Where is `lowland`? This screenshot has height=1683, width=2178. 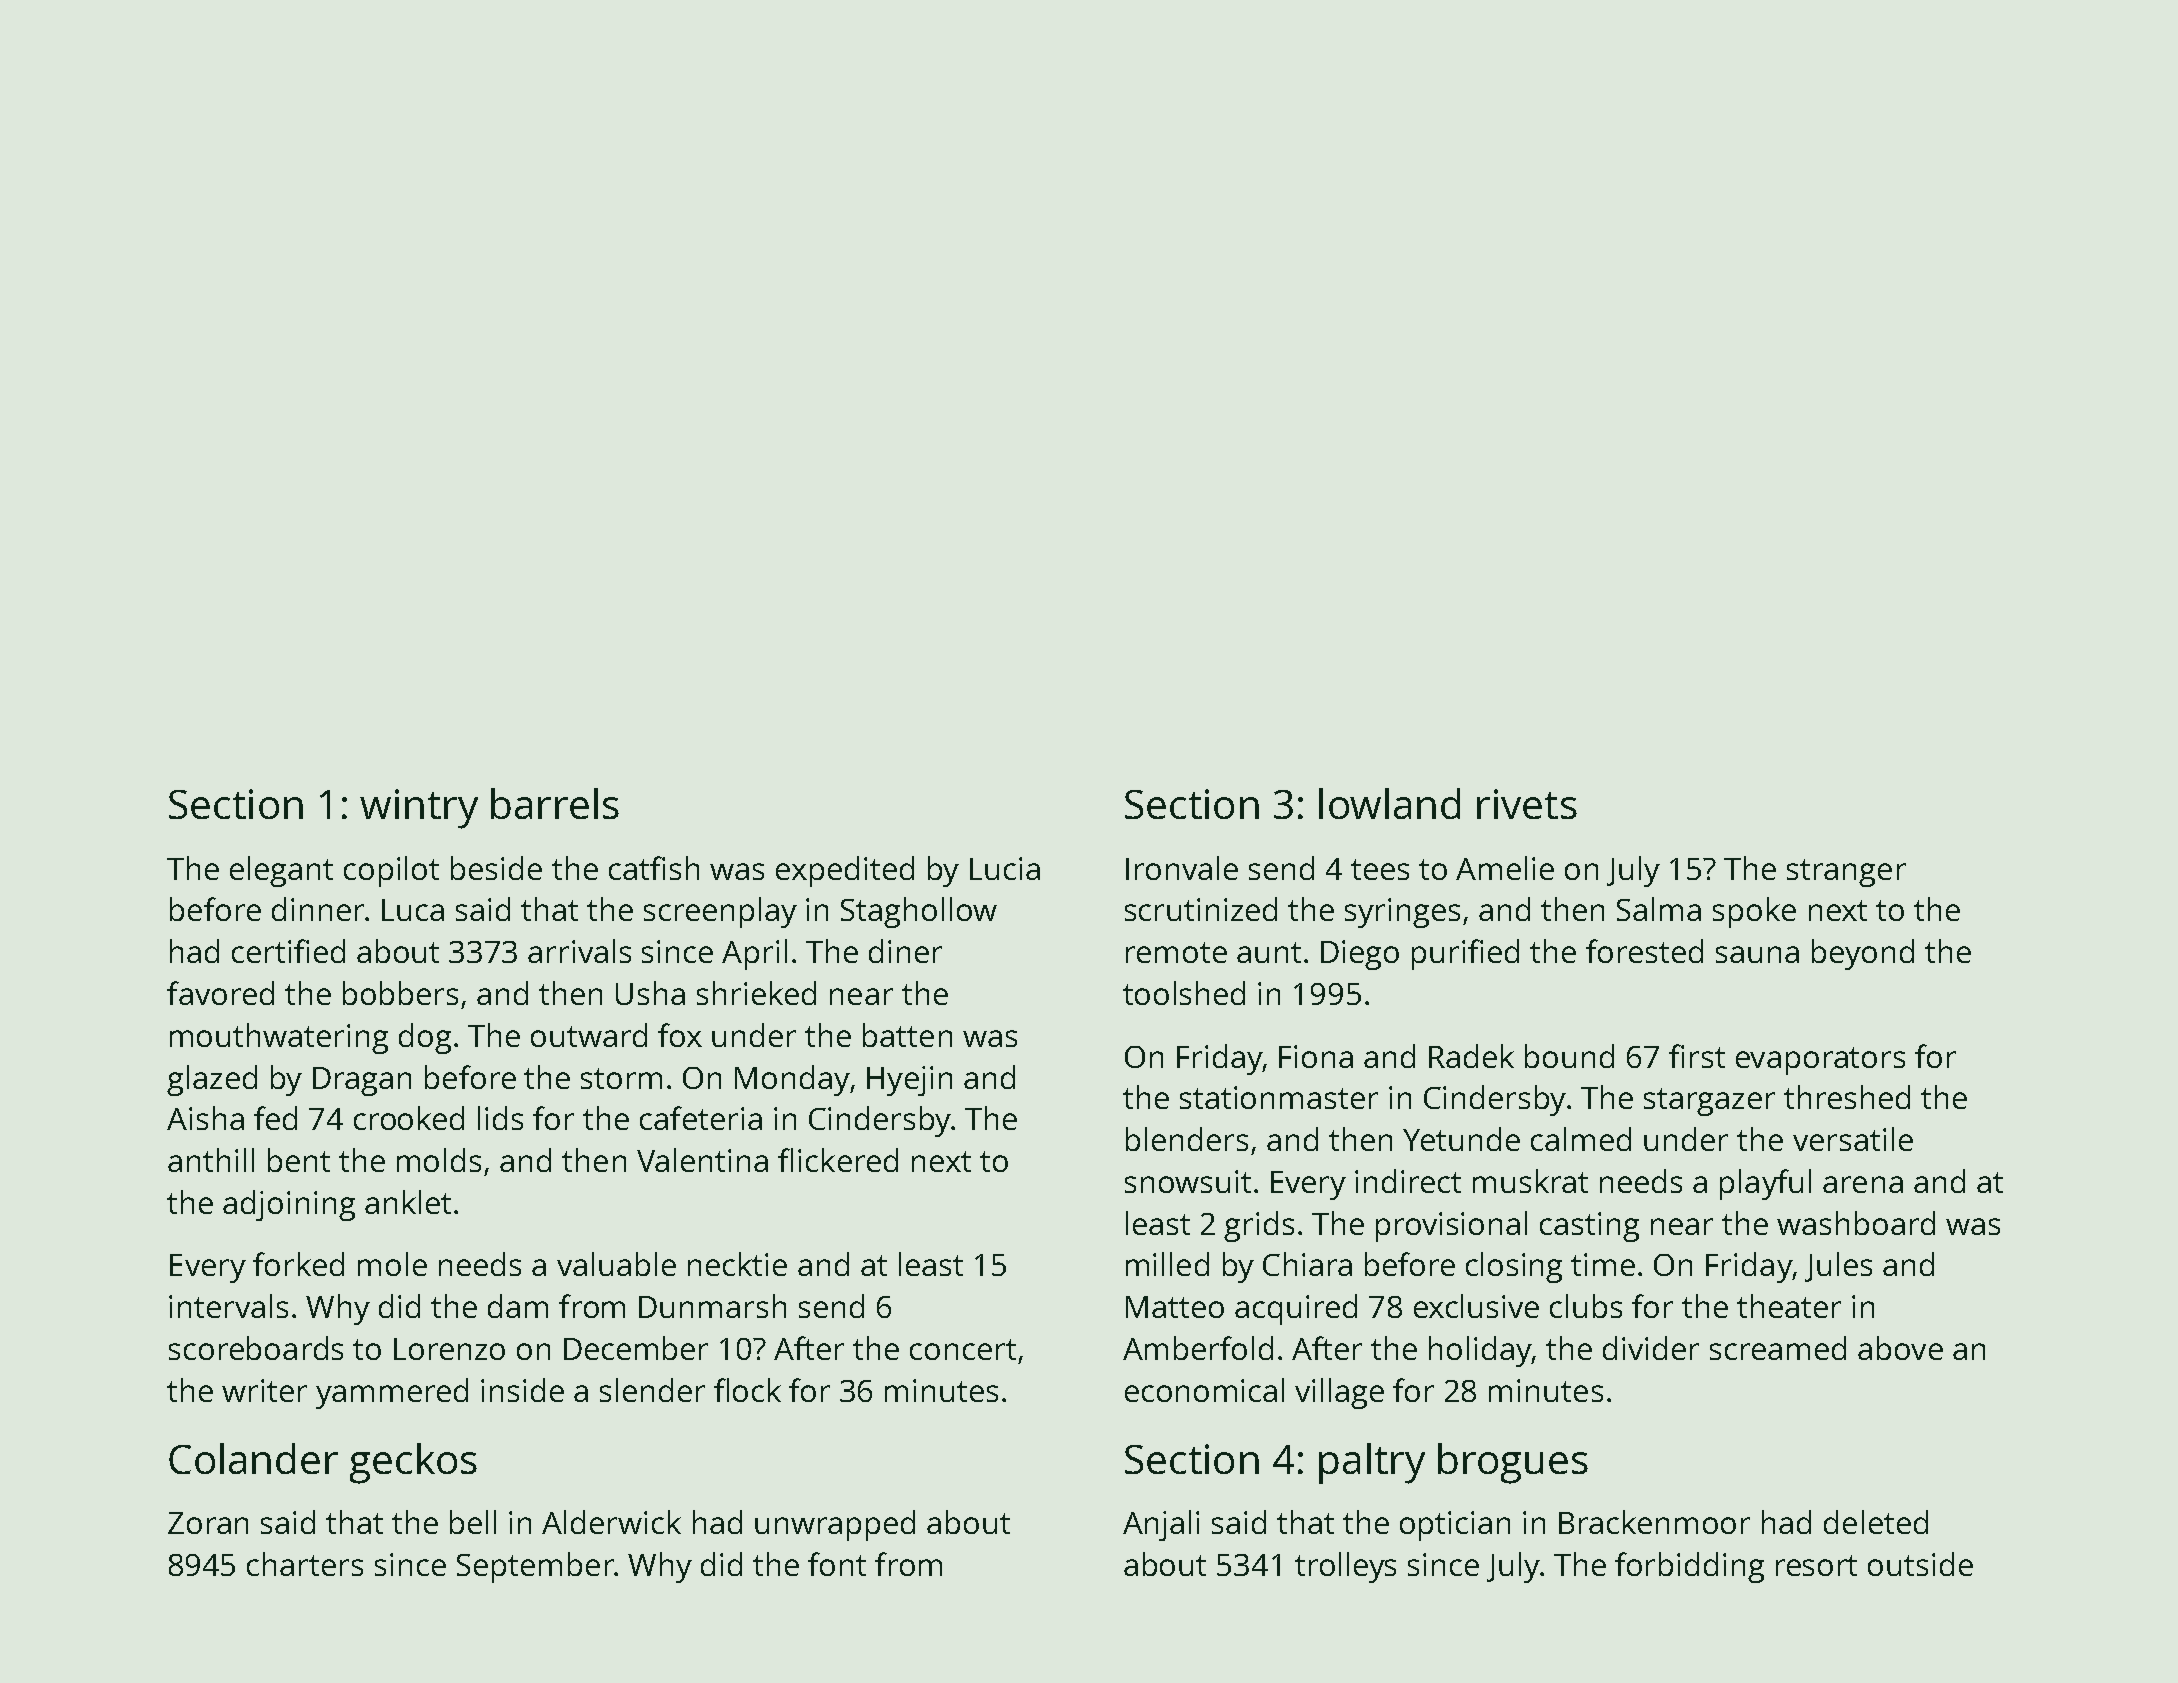
lowland is located at coordinates (1389, 803).
